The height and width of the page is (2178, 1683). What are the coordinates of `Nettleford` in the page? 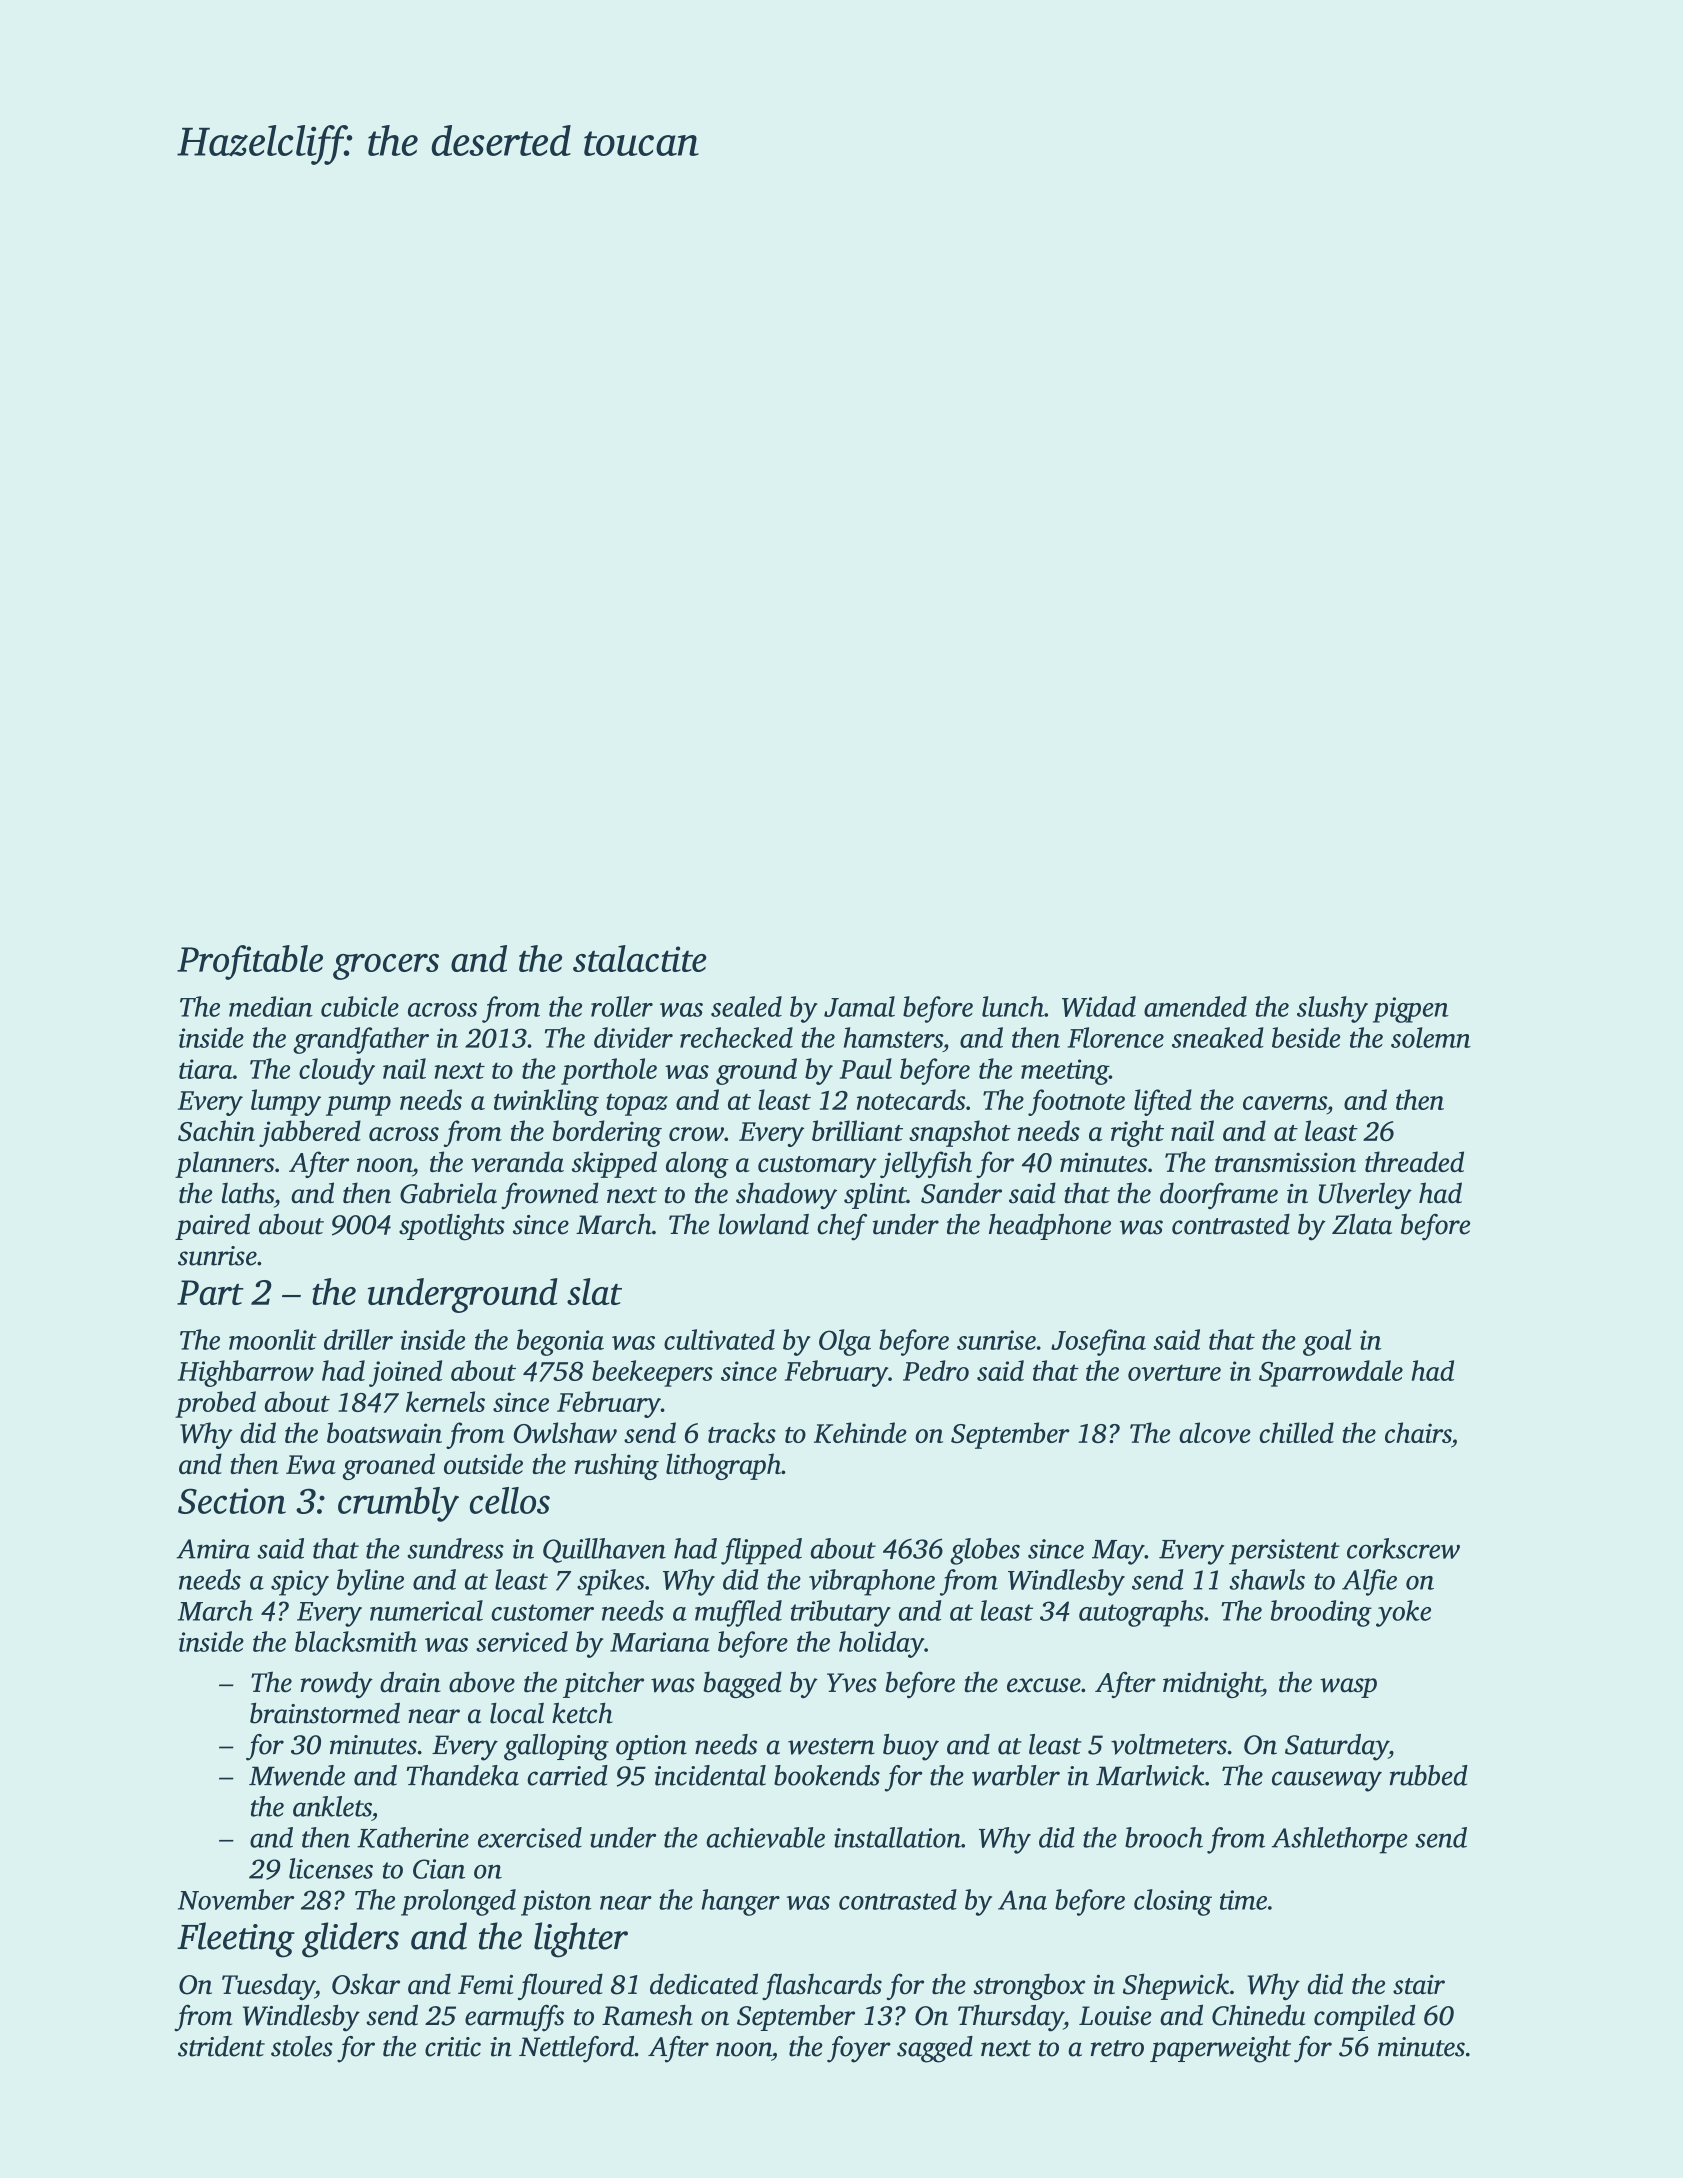 It's located at (576, 2049).
